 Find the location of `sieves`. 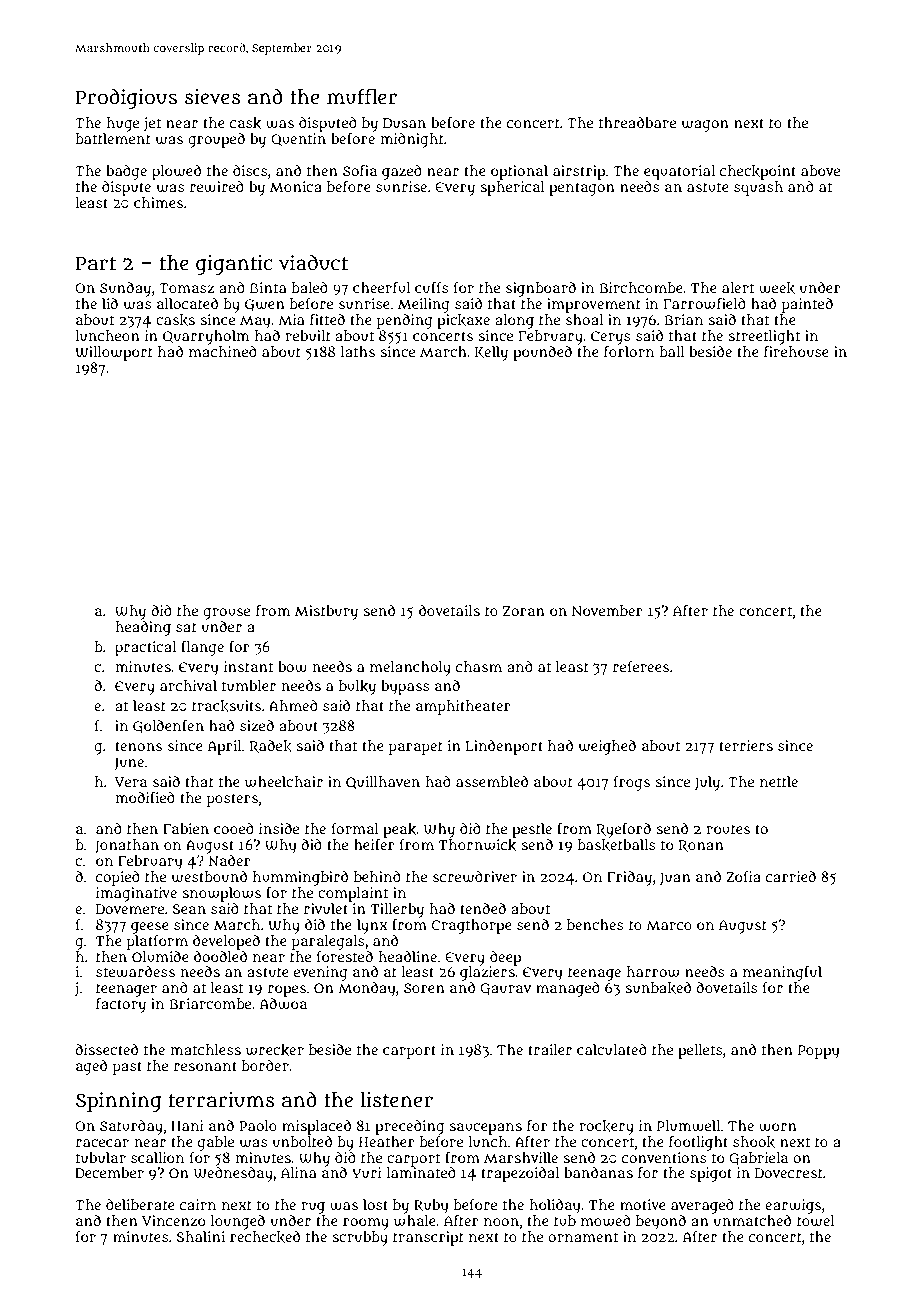

sieves is located at coordinates (213, 97).
